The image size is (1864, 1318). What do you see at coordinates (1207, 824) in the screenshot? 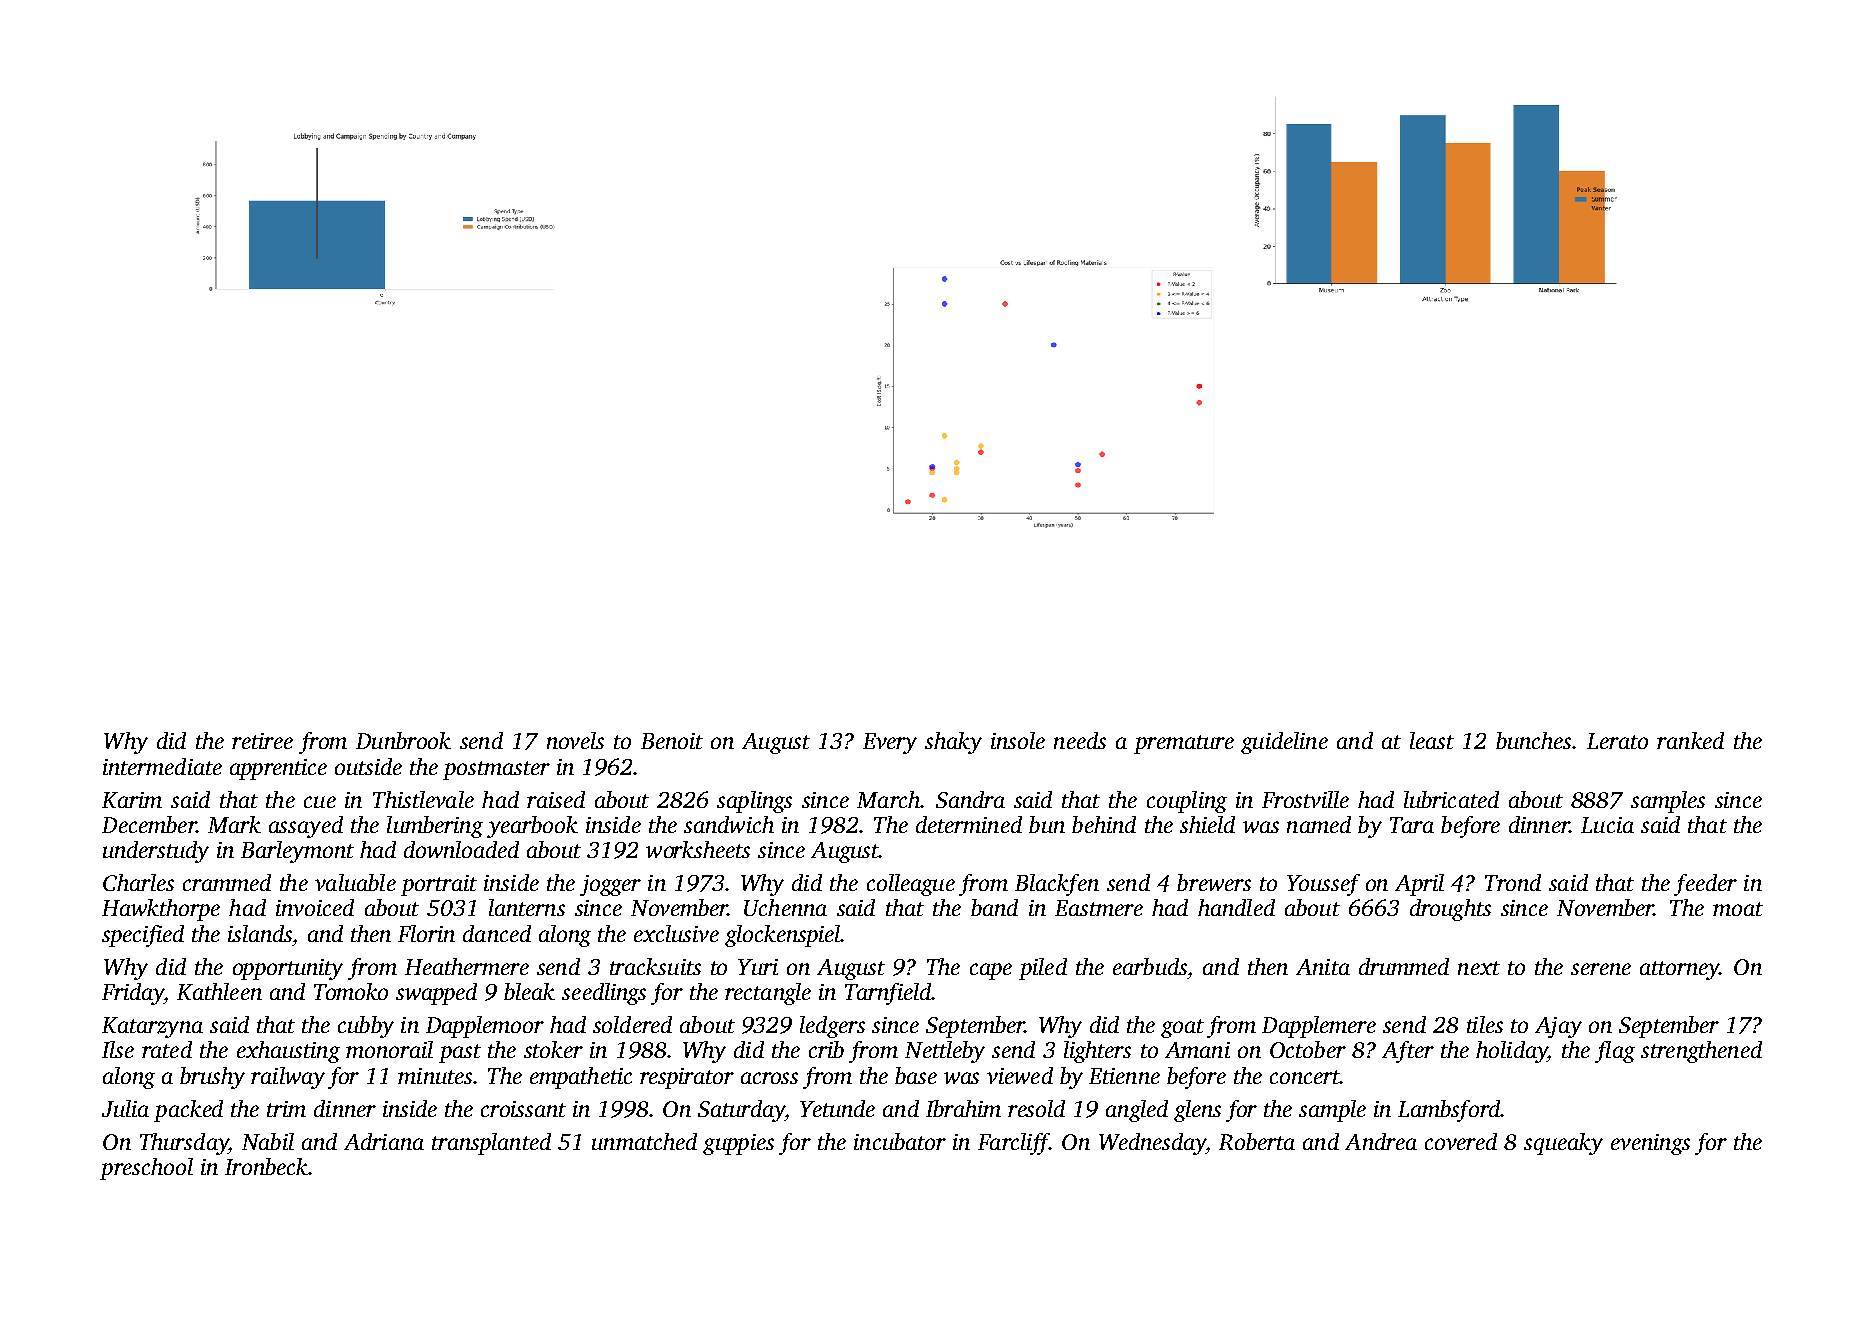
I see `shield` at bounding box center [1207, 824].
